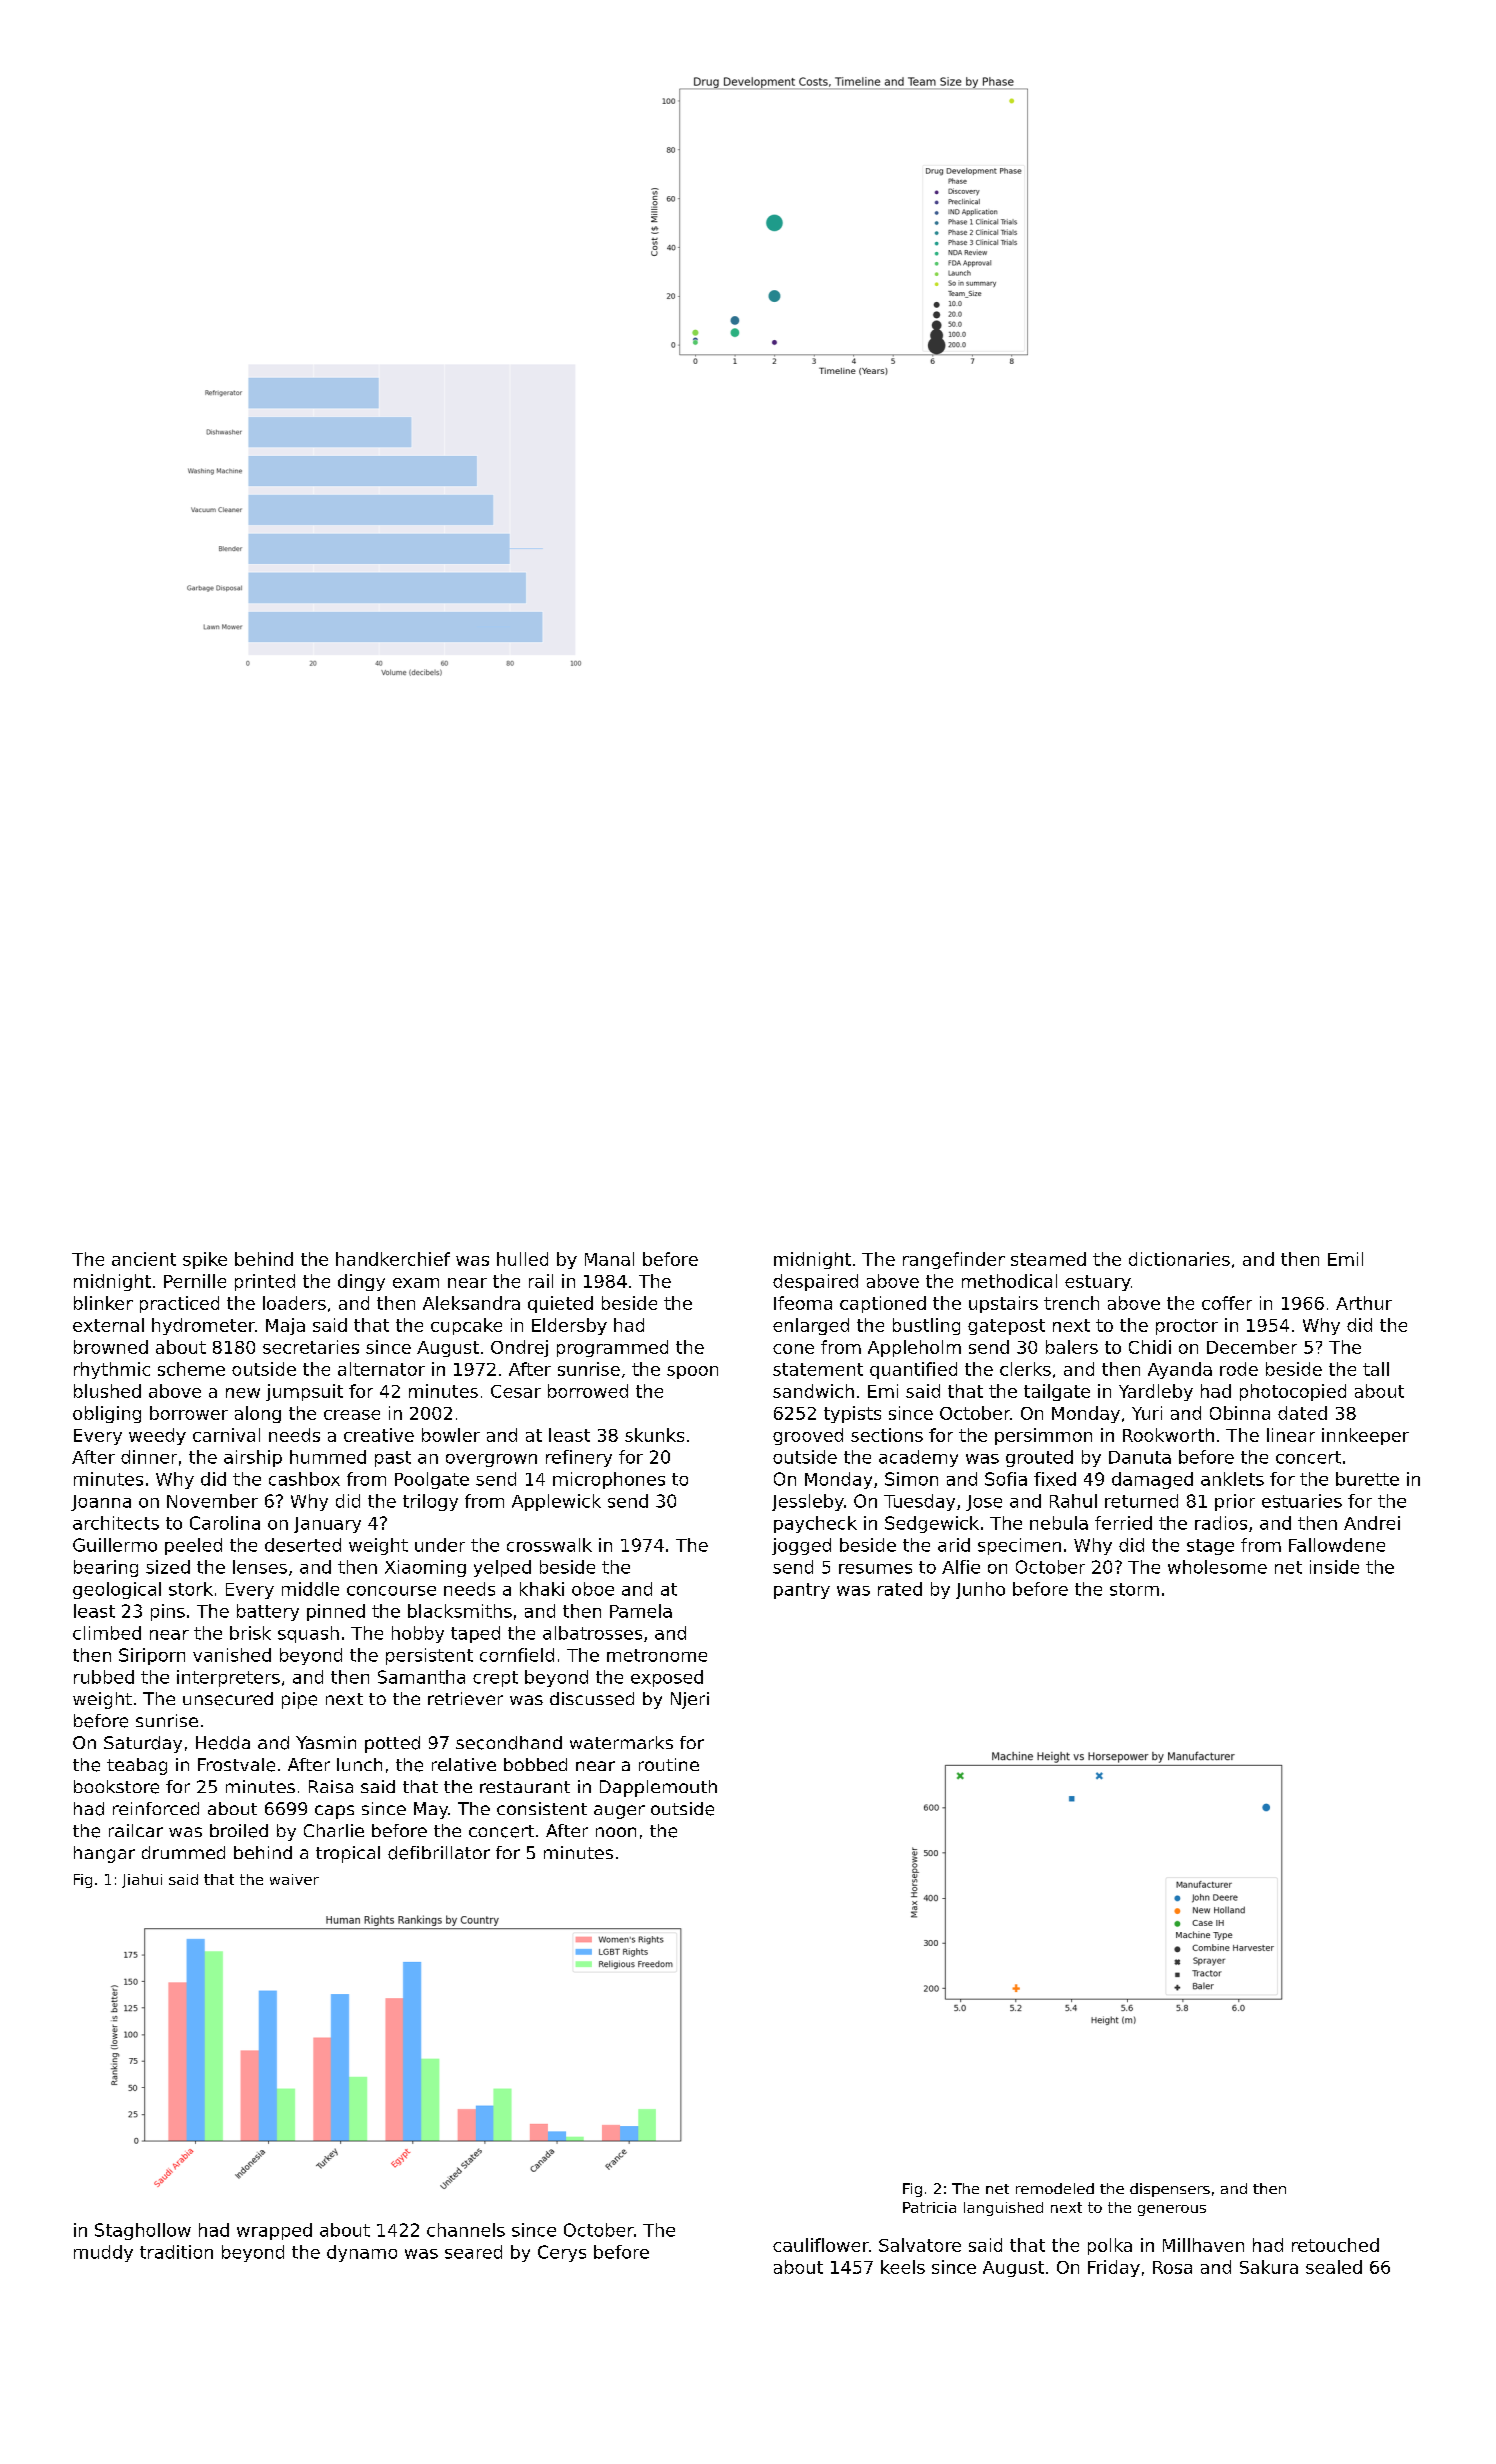 Image resolution: width=1496 pixels, height=2464 pixels. I want to click on noon, so click(616, 1832).
